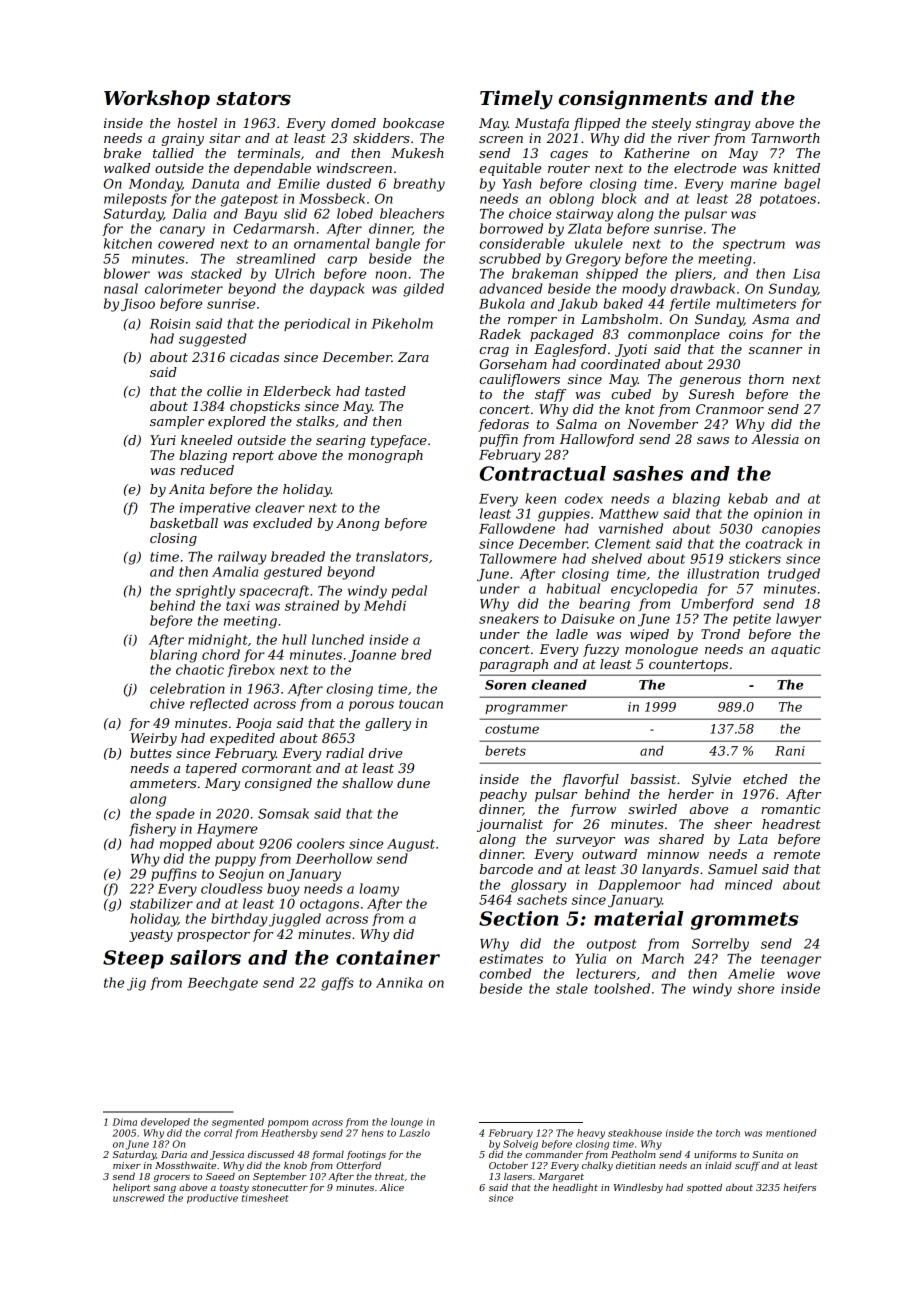 The height and width of the image is (1308, 924). What do you see at coordinates (231, 888) in the image?
I see `cloudless` at bounding box center [231, 888].
